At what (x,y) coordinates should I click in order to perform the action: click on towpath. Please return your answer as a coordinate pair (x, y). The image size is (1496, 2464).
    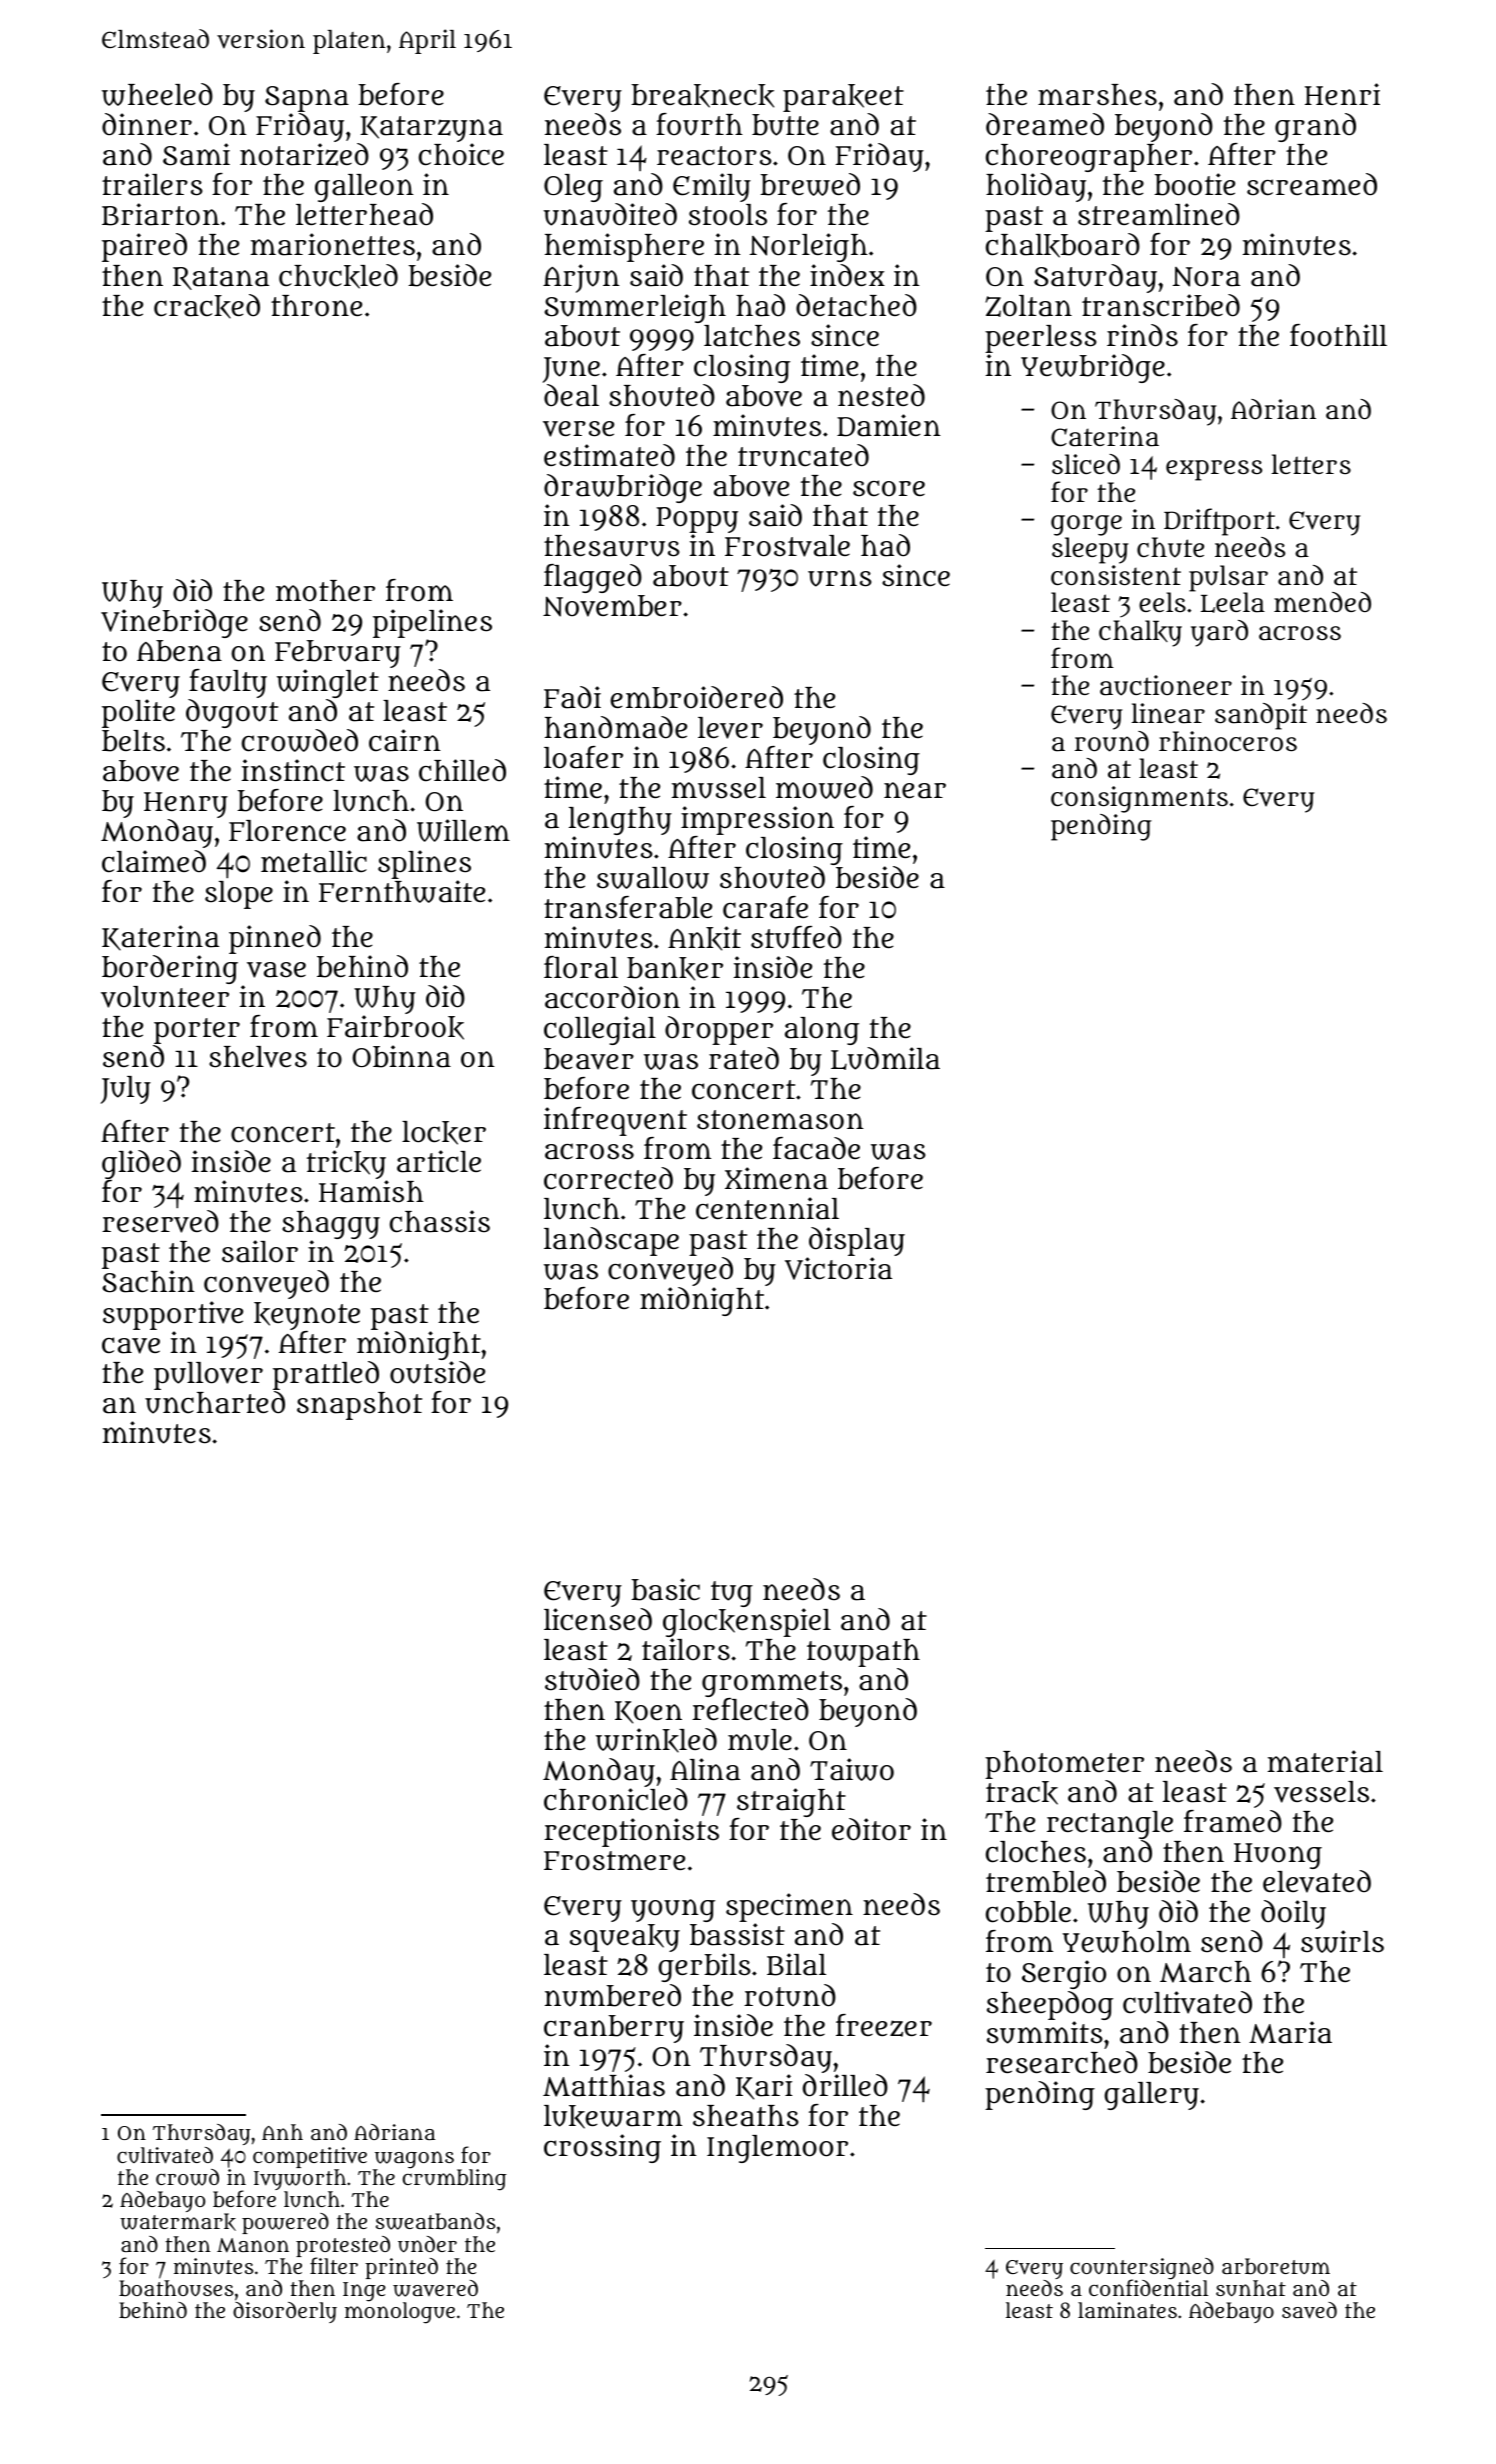
    Looking at the image, I should click on (863, 1653).
